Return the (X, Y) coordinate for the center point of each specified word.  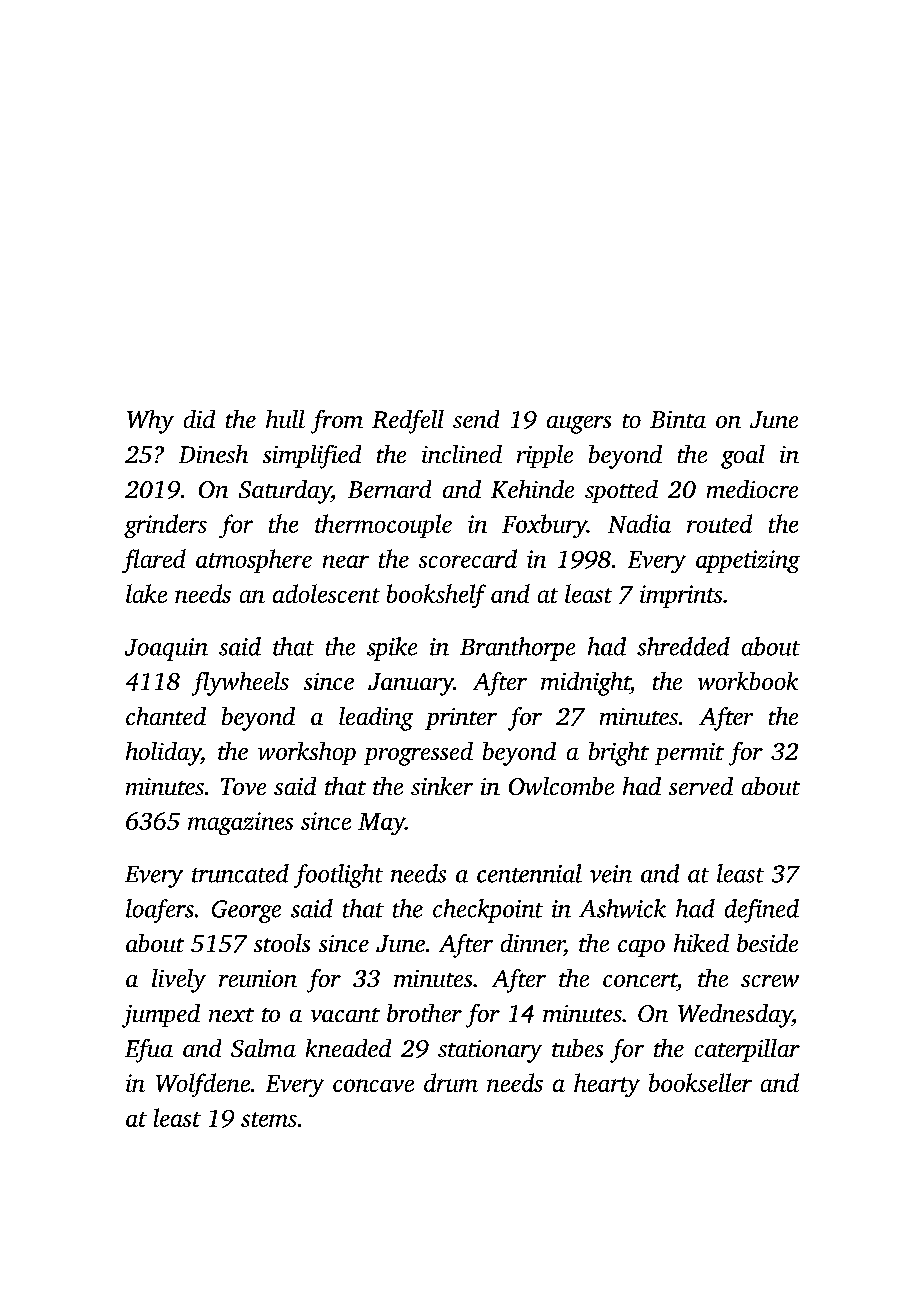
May (381, 824)
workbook (748, 681)
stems (269, 1119)
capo (641, 948)
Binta (678, 419)
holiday (163, 754)
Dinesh (213, 454)
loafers (160, 911)
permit (689, 754)
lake (146, 593)
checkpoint (488, 911)
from (337, 422)
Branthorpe (517, 649)
